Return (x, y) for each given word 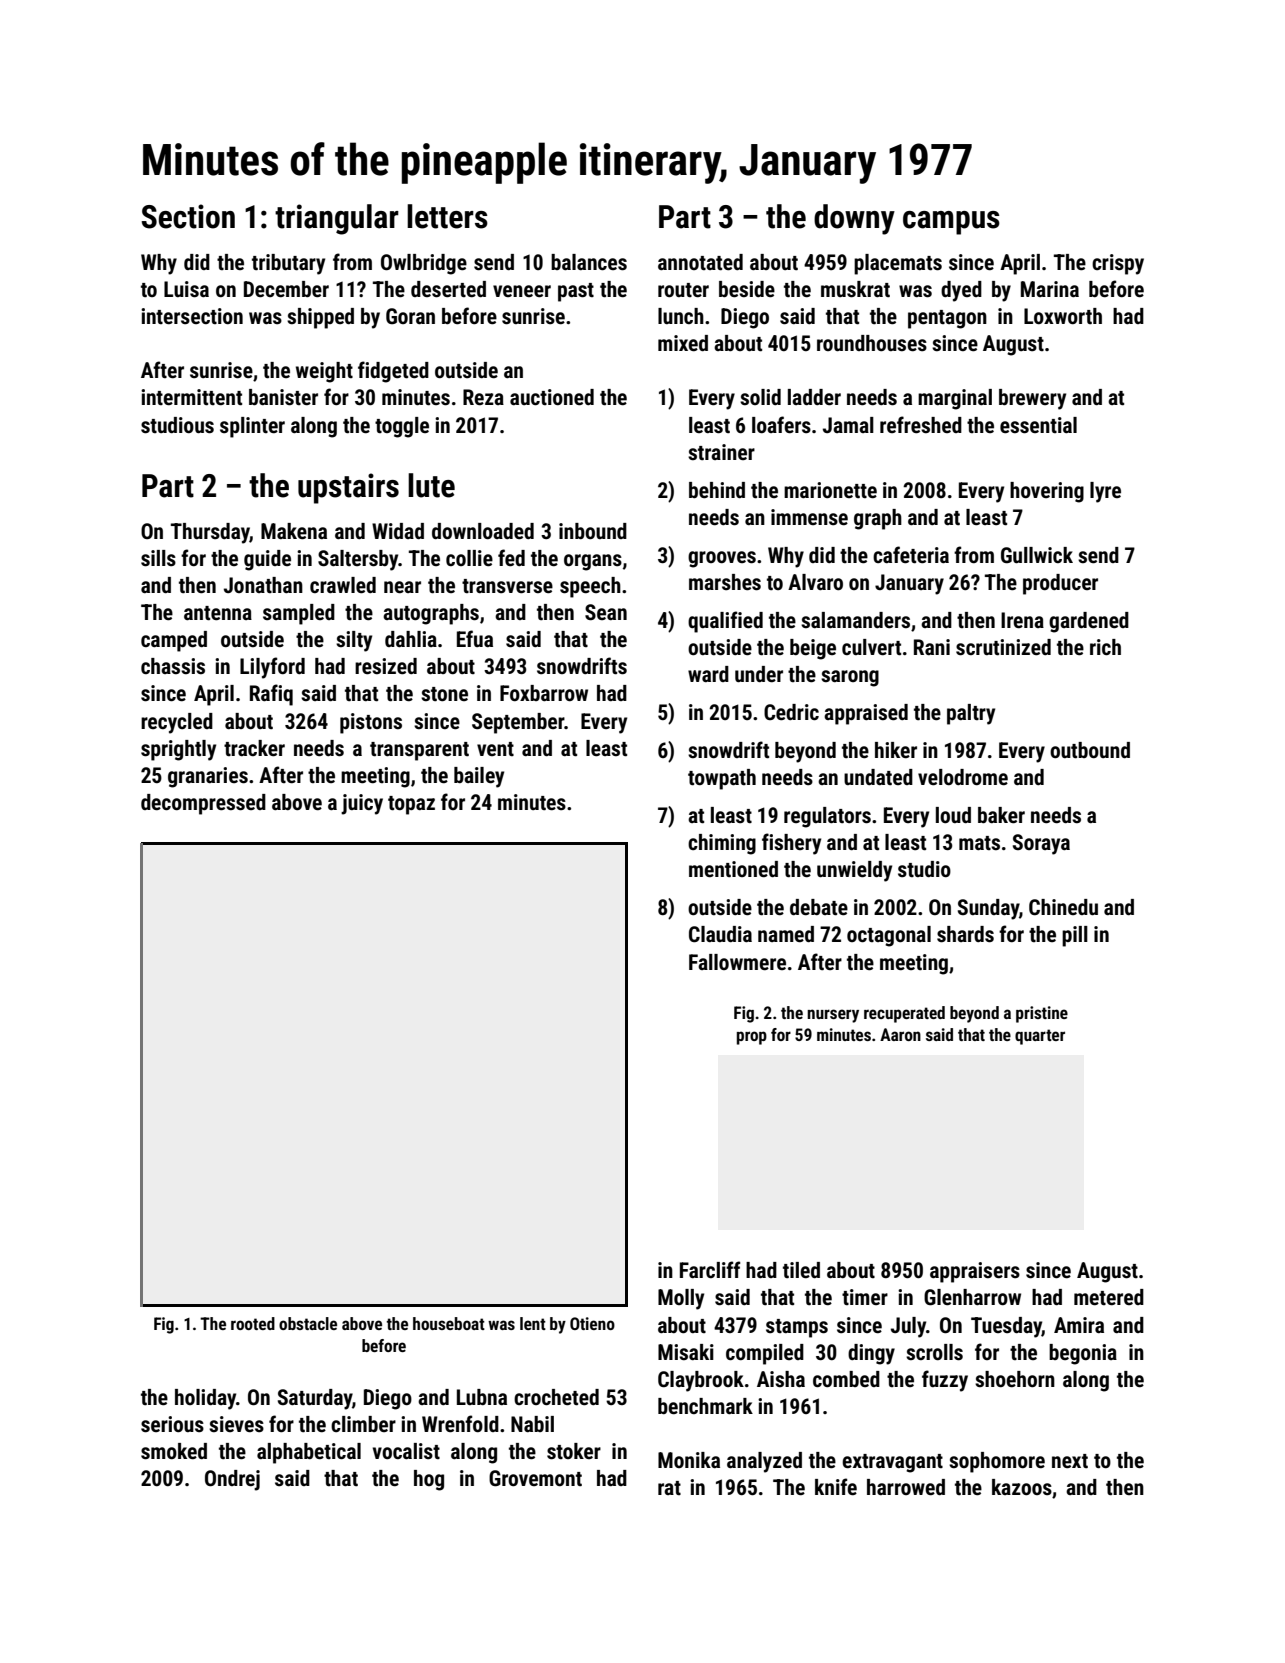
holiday (205, 1399)
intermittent (191, 397)
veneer (522, 291)
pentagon (947, 319)
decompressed (203, 804)
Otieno (592, 1323)
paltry (971, 714)
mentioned (733, 869)
